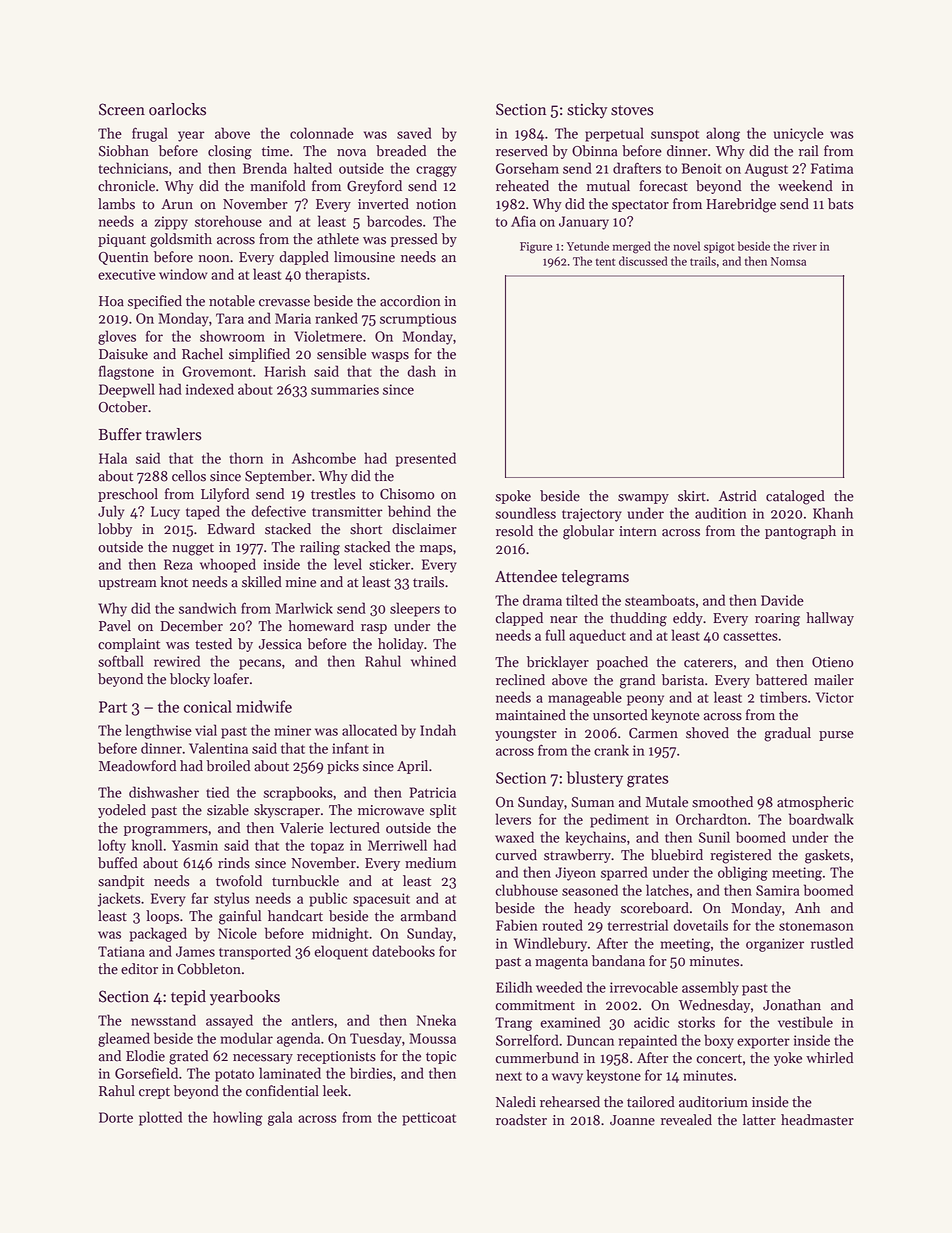 This screenshot has height=1233, width=952. What do you see at coordinates (521, 1120) in the screenshot?
I see `roadster` at bounding box center [521, 1120].
